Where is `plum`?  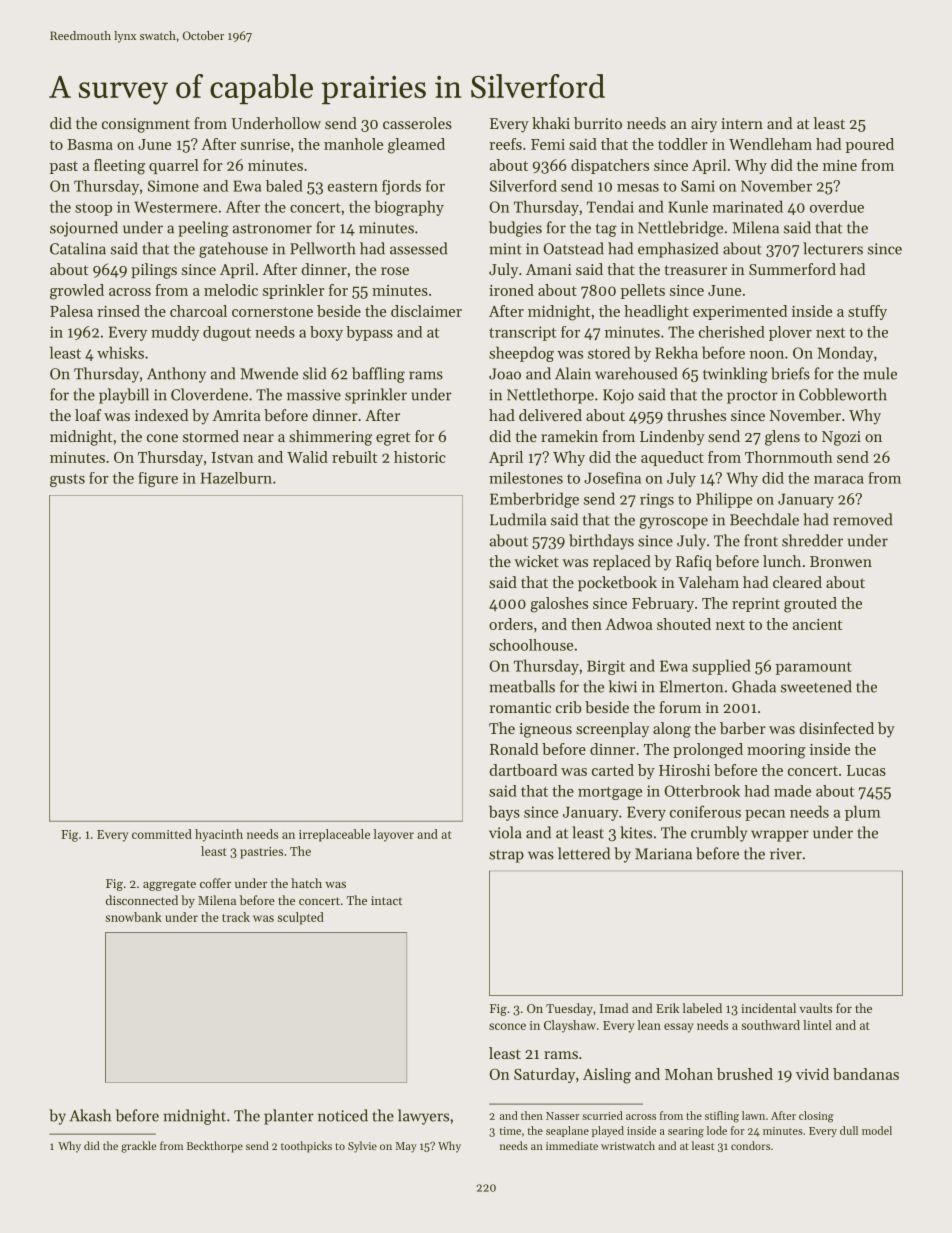 plum is located at coordinates (862, 813).
